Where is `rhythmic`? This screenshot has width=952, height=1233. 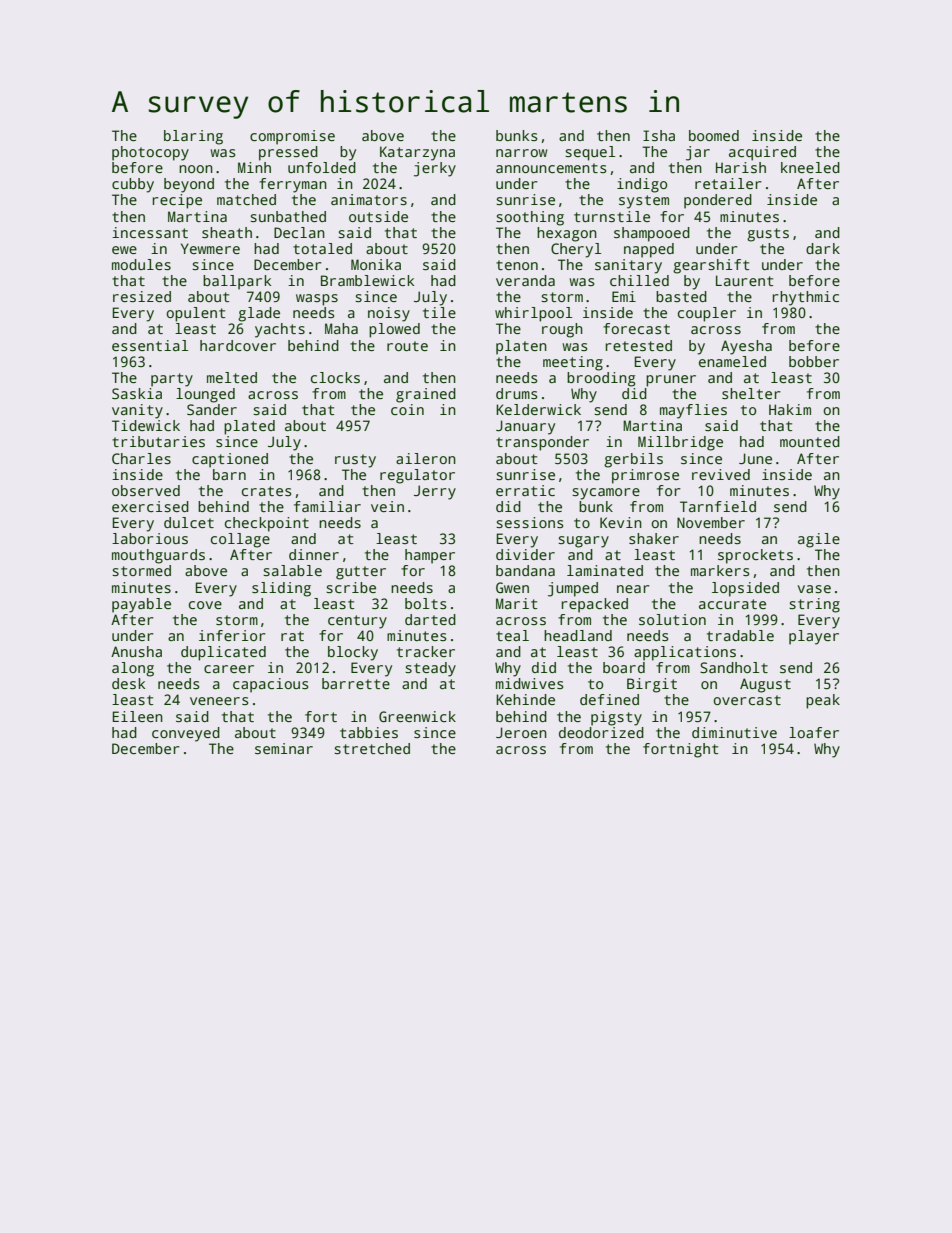
rhythmic is located at coordinates (806, 298).
